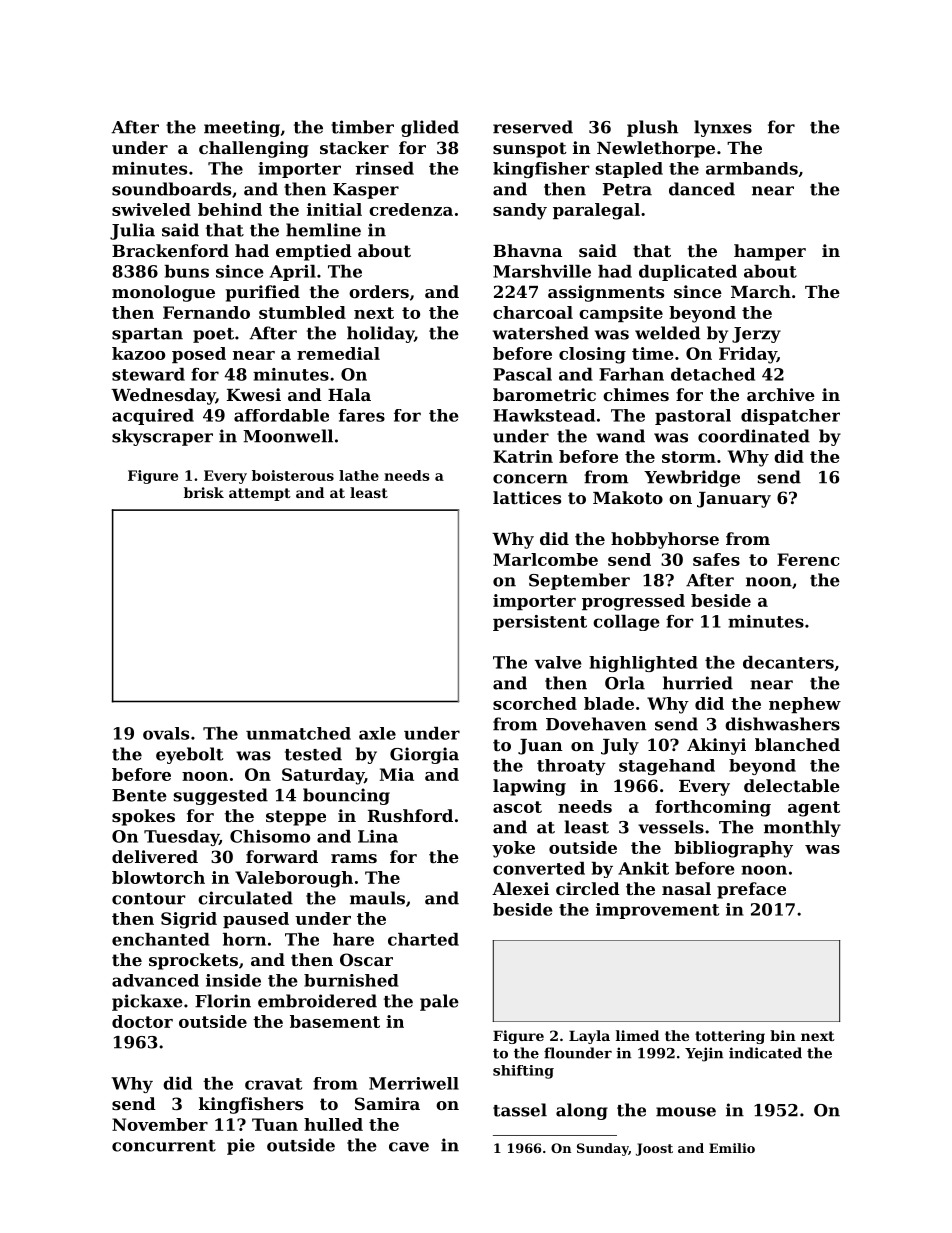 This page has height=1233, width=952. Describe the element at coordinates (411, 209) in the page. I see `credenza` at that location.
